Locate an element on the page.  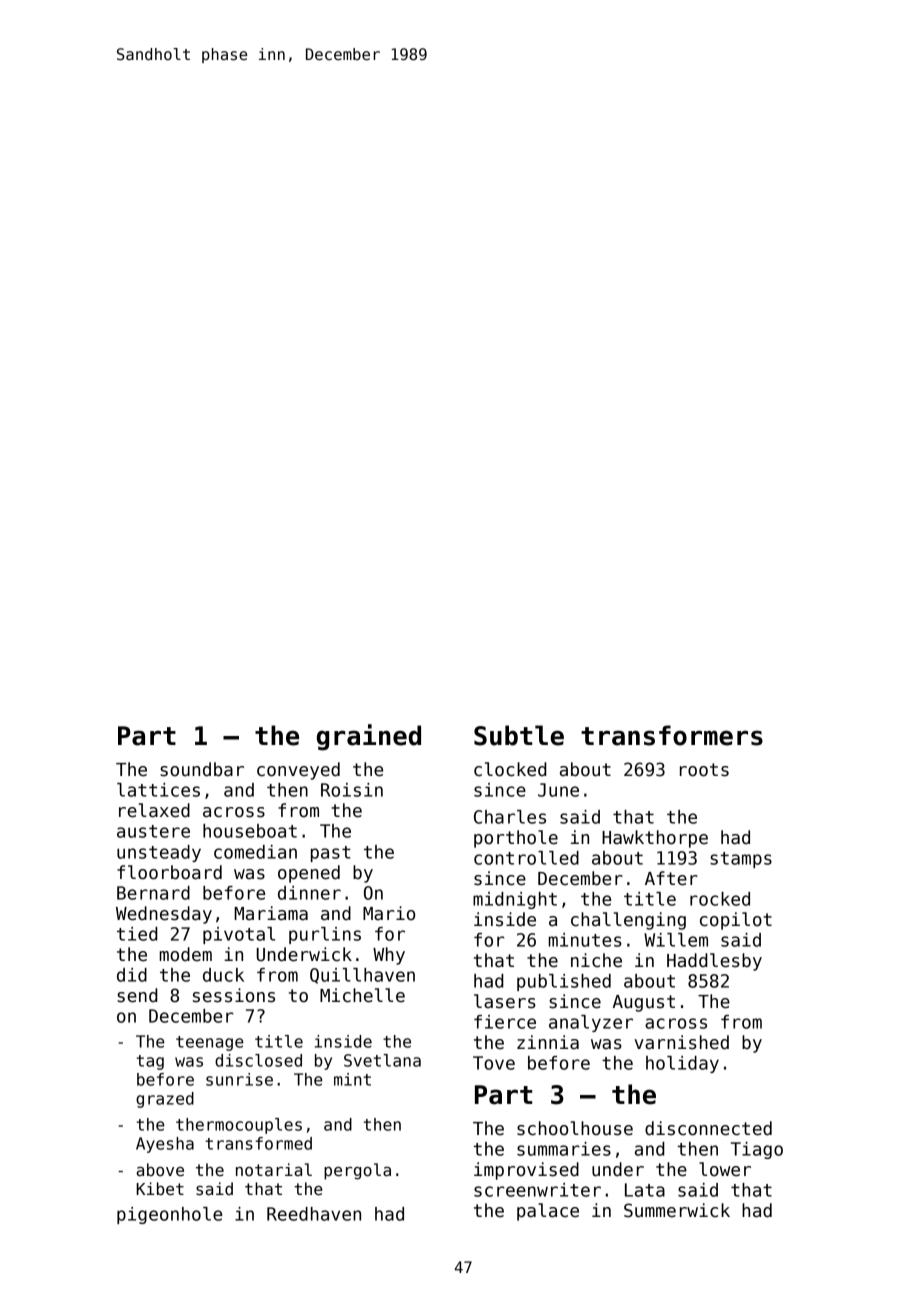
Hawkthorpe is located at coordinates (655, 839).
